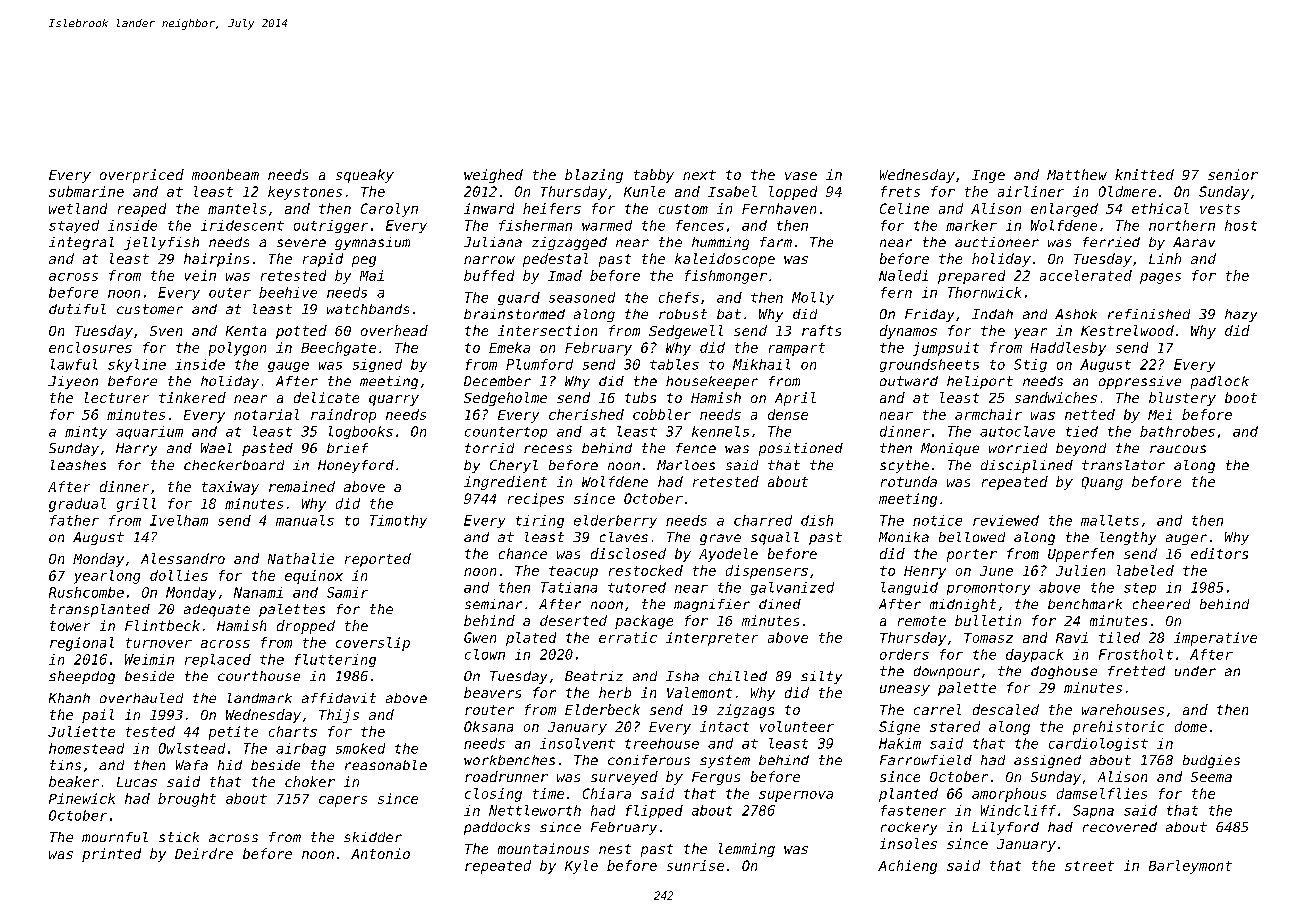 This document has width=1308, height=924. Describe the element at coordinates (492, 692) in the document. I see `beavers` at that location.
